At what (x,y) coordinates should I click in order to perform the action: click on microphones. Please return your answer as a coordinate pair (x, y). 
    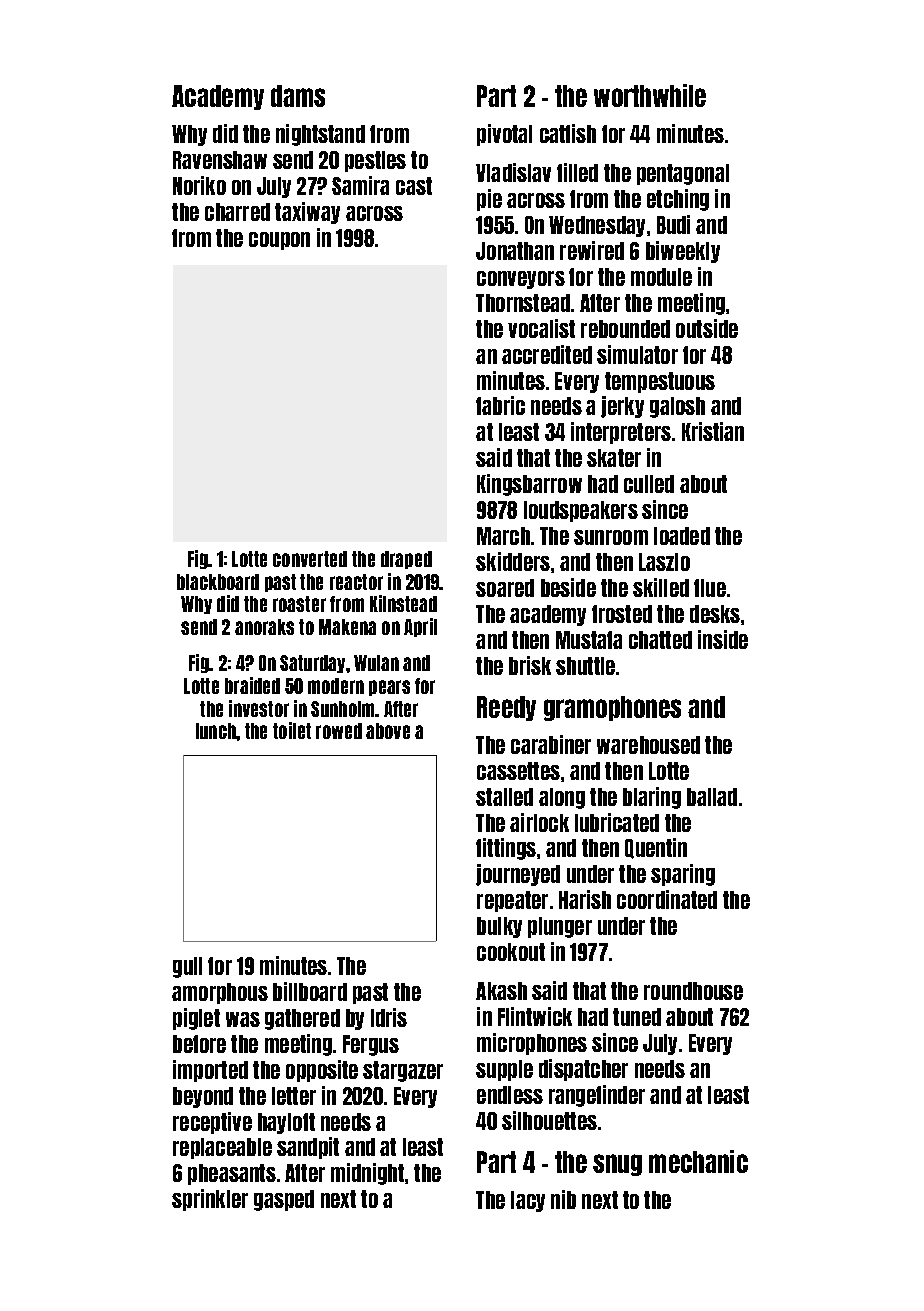
    Looking at the image, I should click on (532, 1044).
